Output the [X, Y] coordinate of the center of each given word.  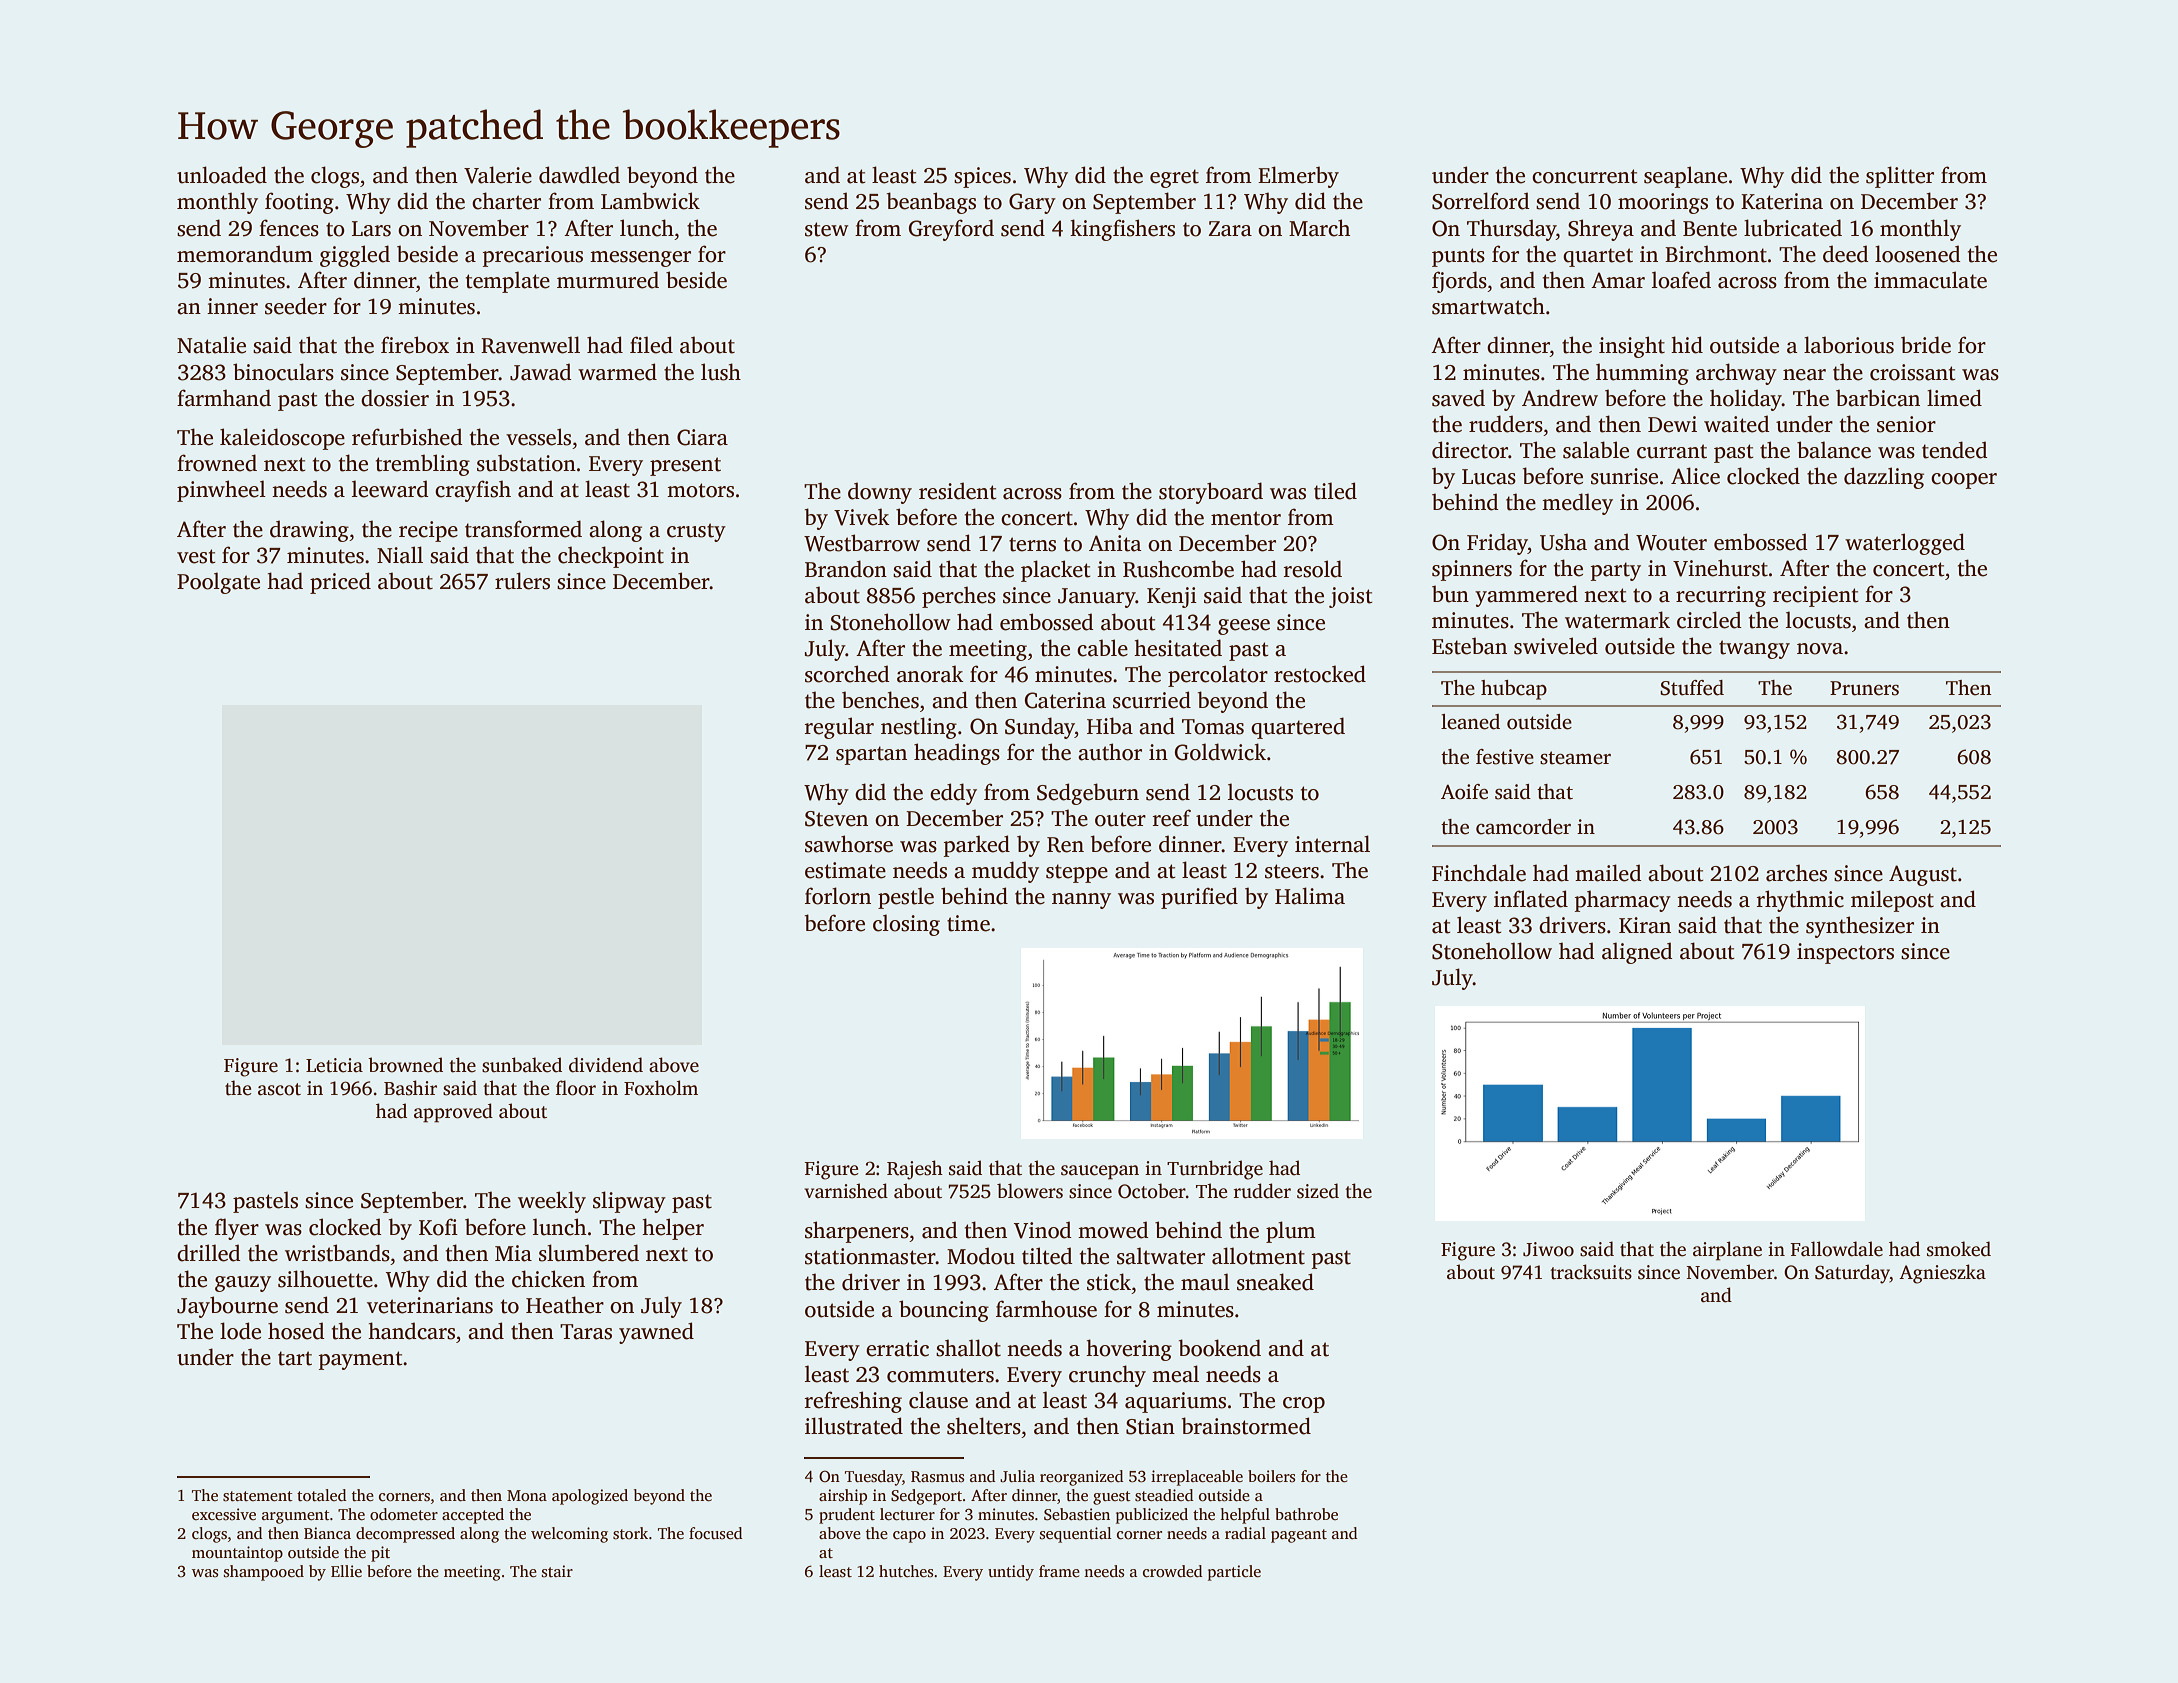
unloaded [222, 175]
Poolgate [218, 583]
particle [1234, 1573]
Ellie [346, 1571]
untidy [1011, 1573]
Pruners [1864, 688]
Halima [1310, 896]
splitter [1900, 177]
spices [982, 177]
